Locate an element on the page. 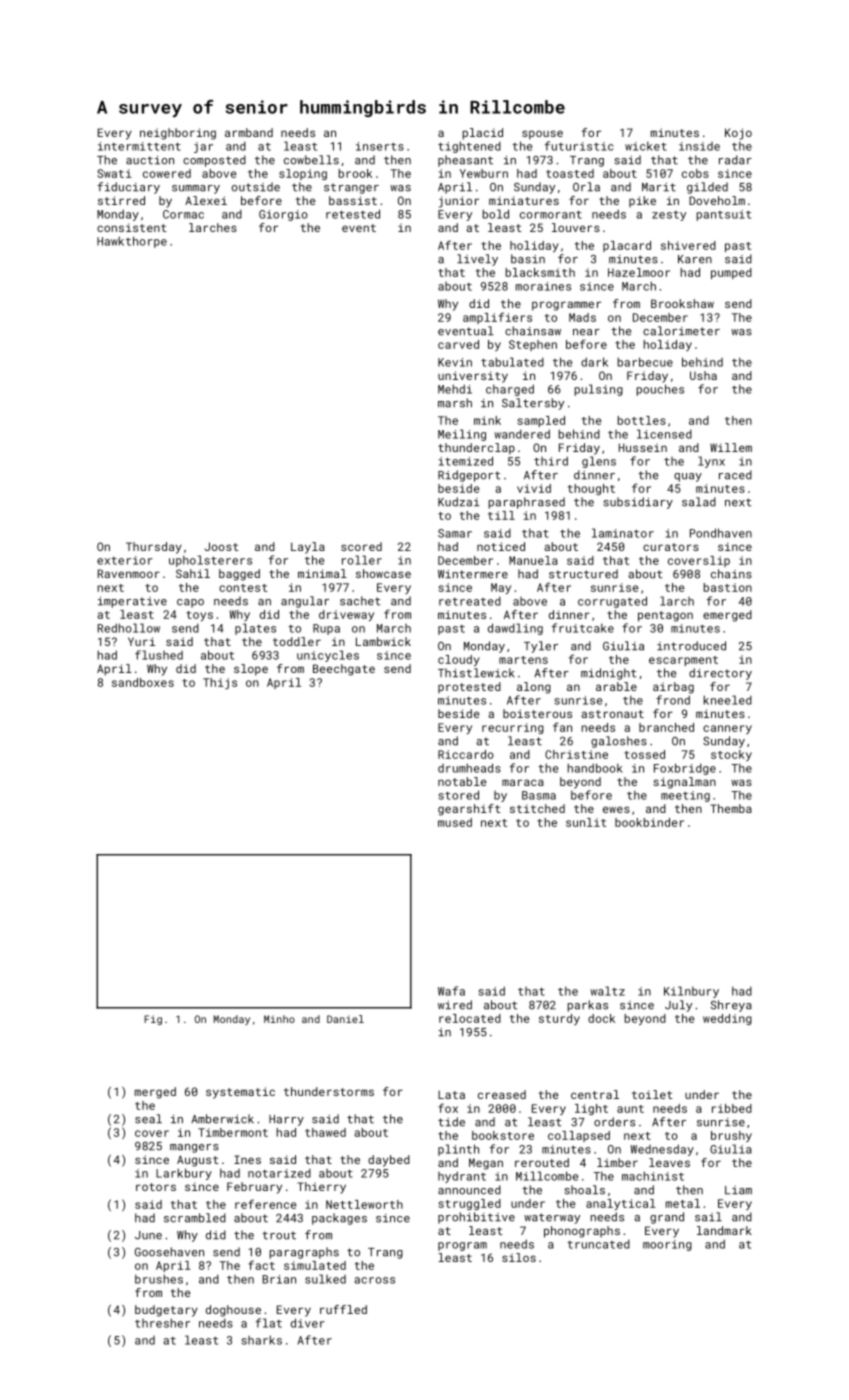  flushed is located at coordinates (159, 655).
